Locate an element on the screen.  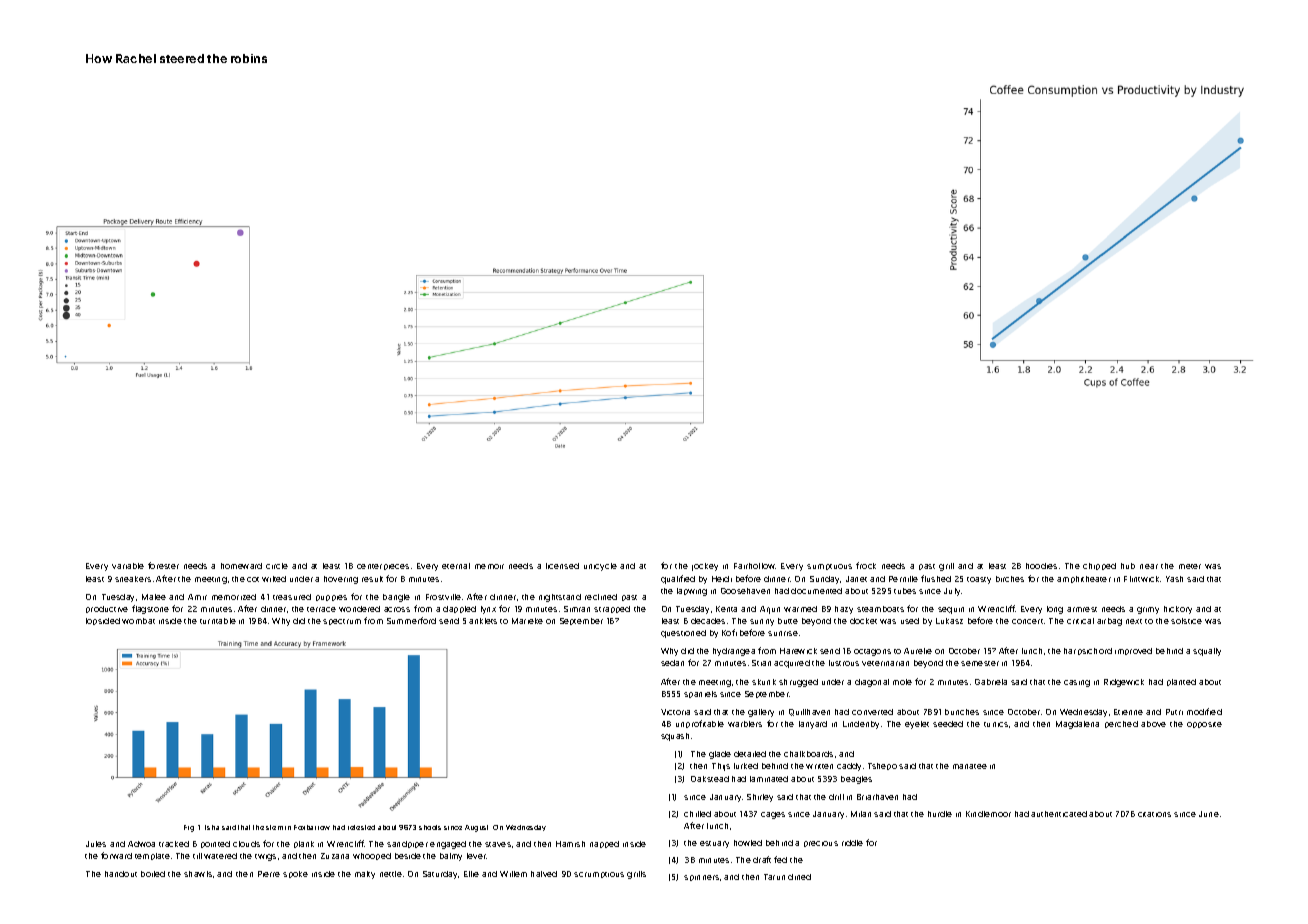
spectrum is located at coordinates (342, 622).
